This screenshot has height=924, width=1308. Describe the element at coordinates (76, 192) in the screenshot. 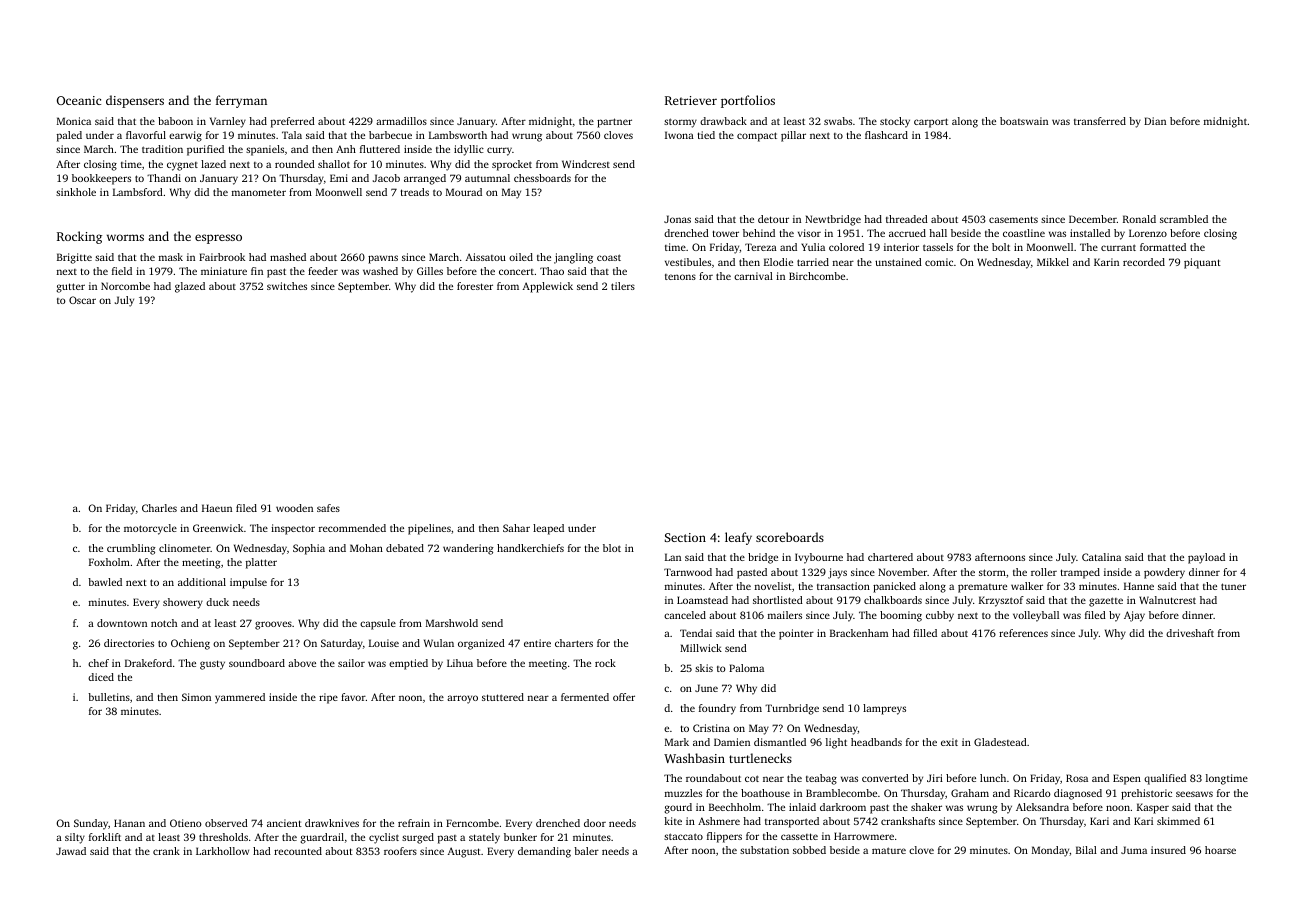

I see `sinkhole` at that location.
